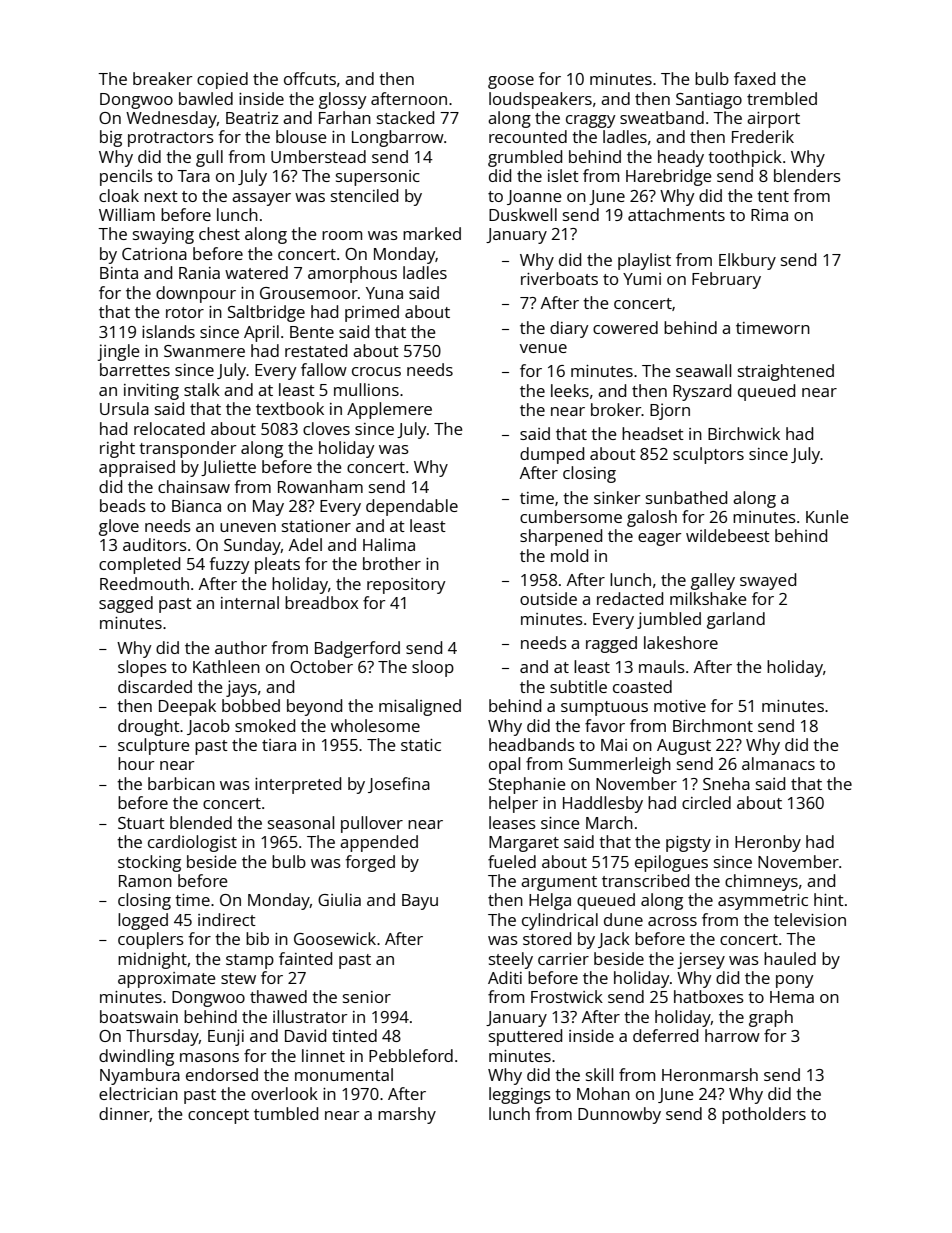 The height and width of the document is (1233, 952). Describe the element at coordinates (284, 1093) in the document. I see `overlook` at that location.
